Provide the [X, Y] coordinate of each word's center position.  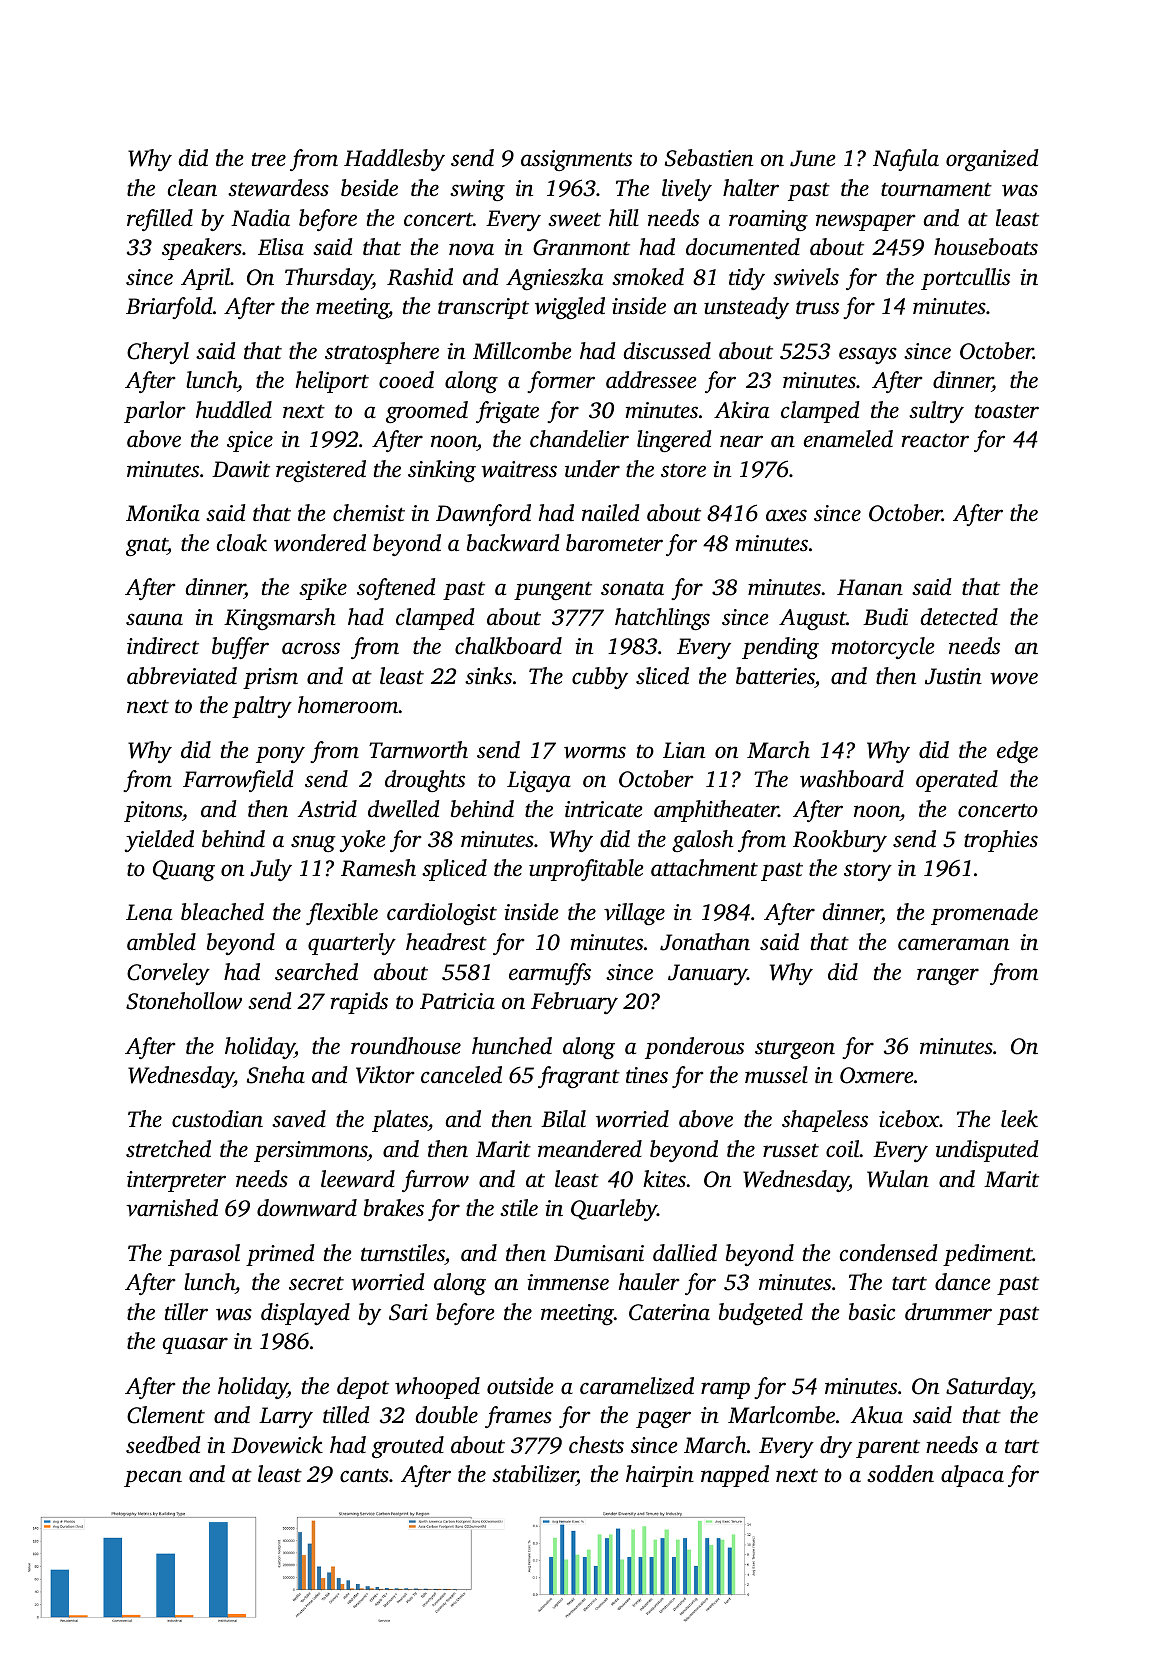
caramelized [637, 1386]
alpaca [972, 1476]
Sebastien [709, 158]
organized [992, 160]
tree [269, 159]
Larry [286, 1417]
